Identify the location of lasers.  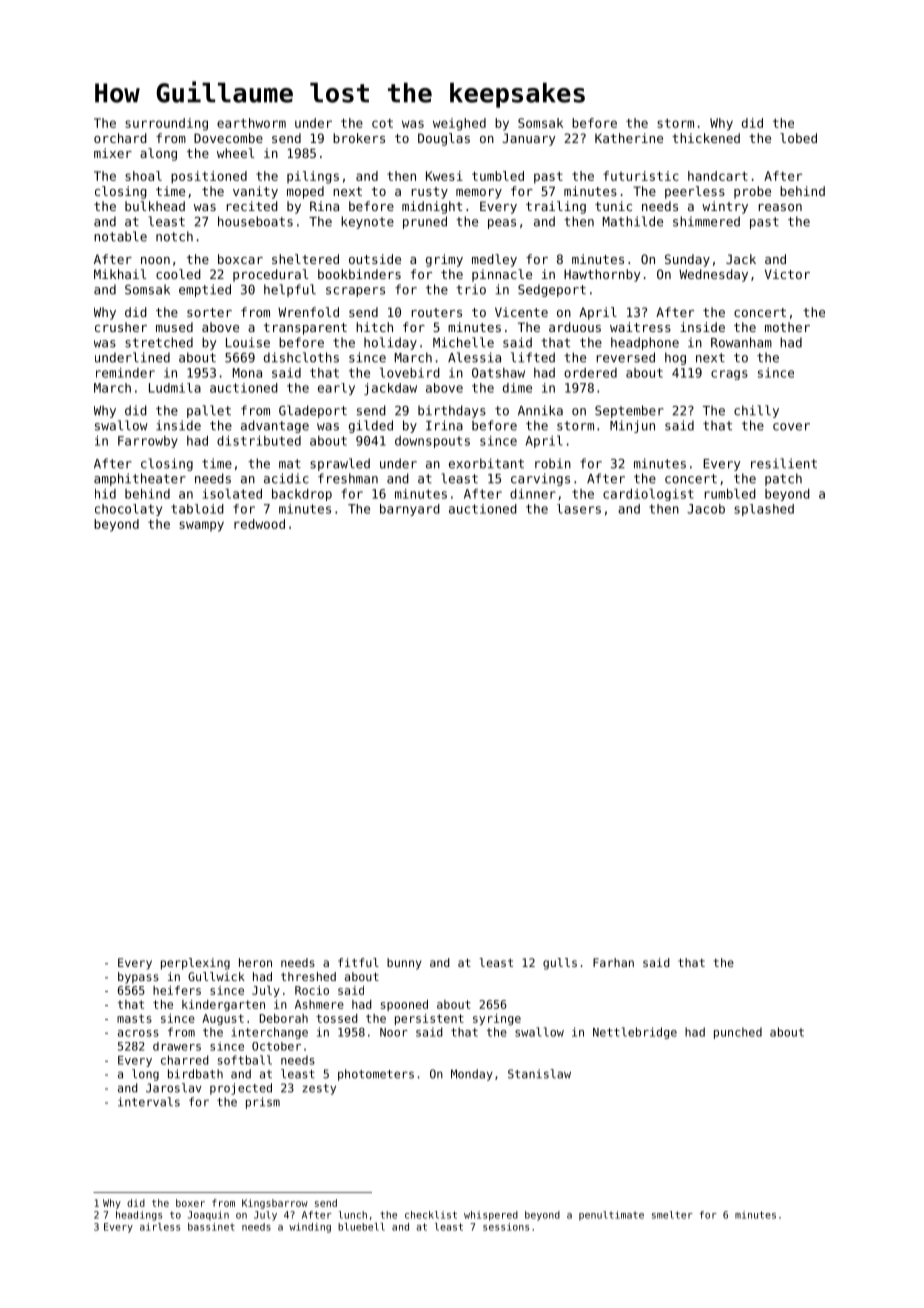
(579, 509).
